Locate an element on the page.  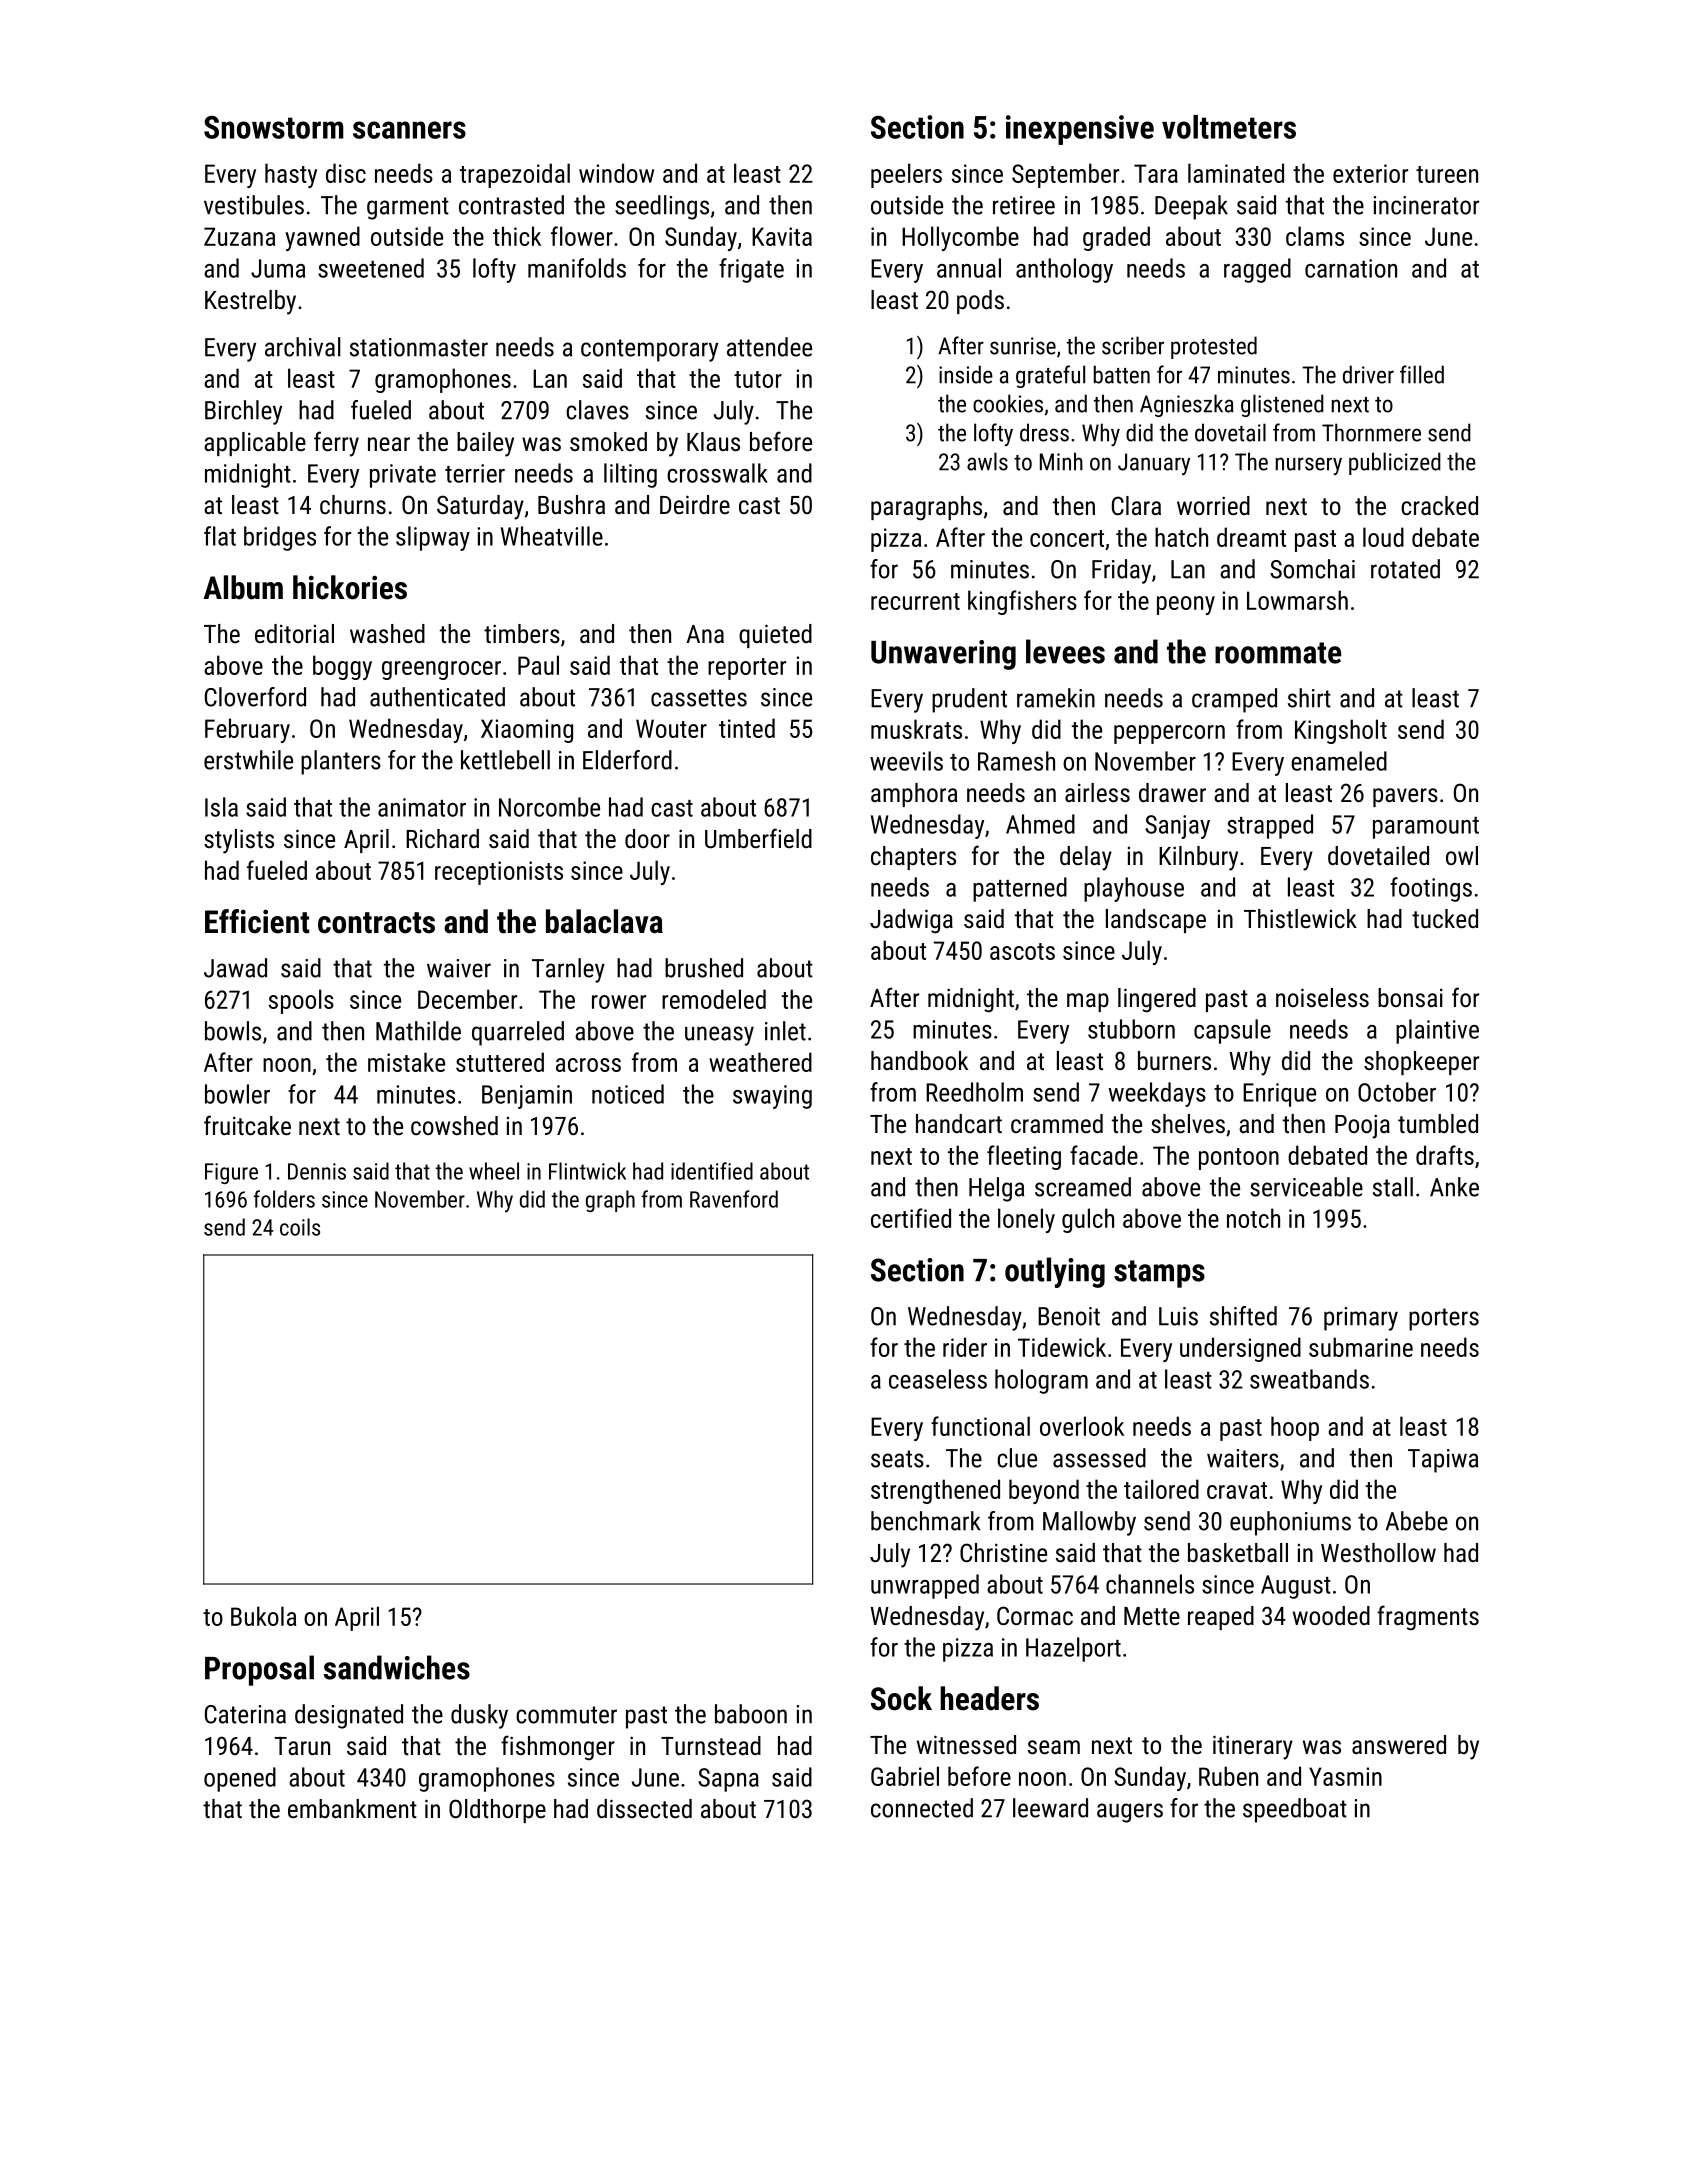
Lowmarsh is located at coordinates (1297, 600).
